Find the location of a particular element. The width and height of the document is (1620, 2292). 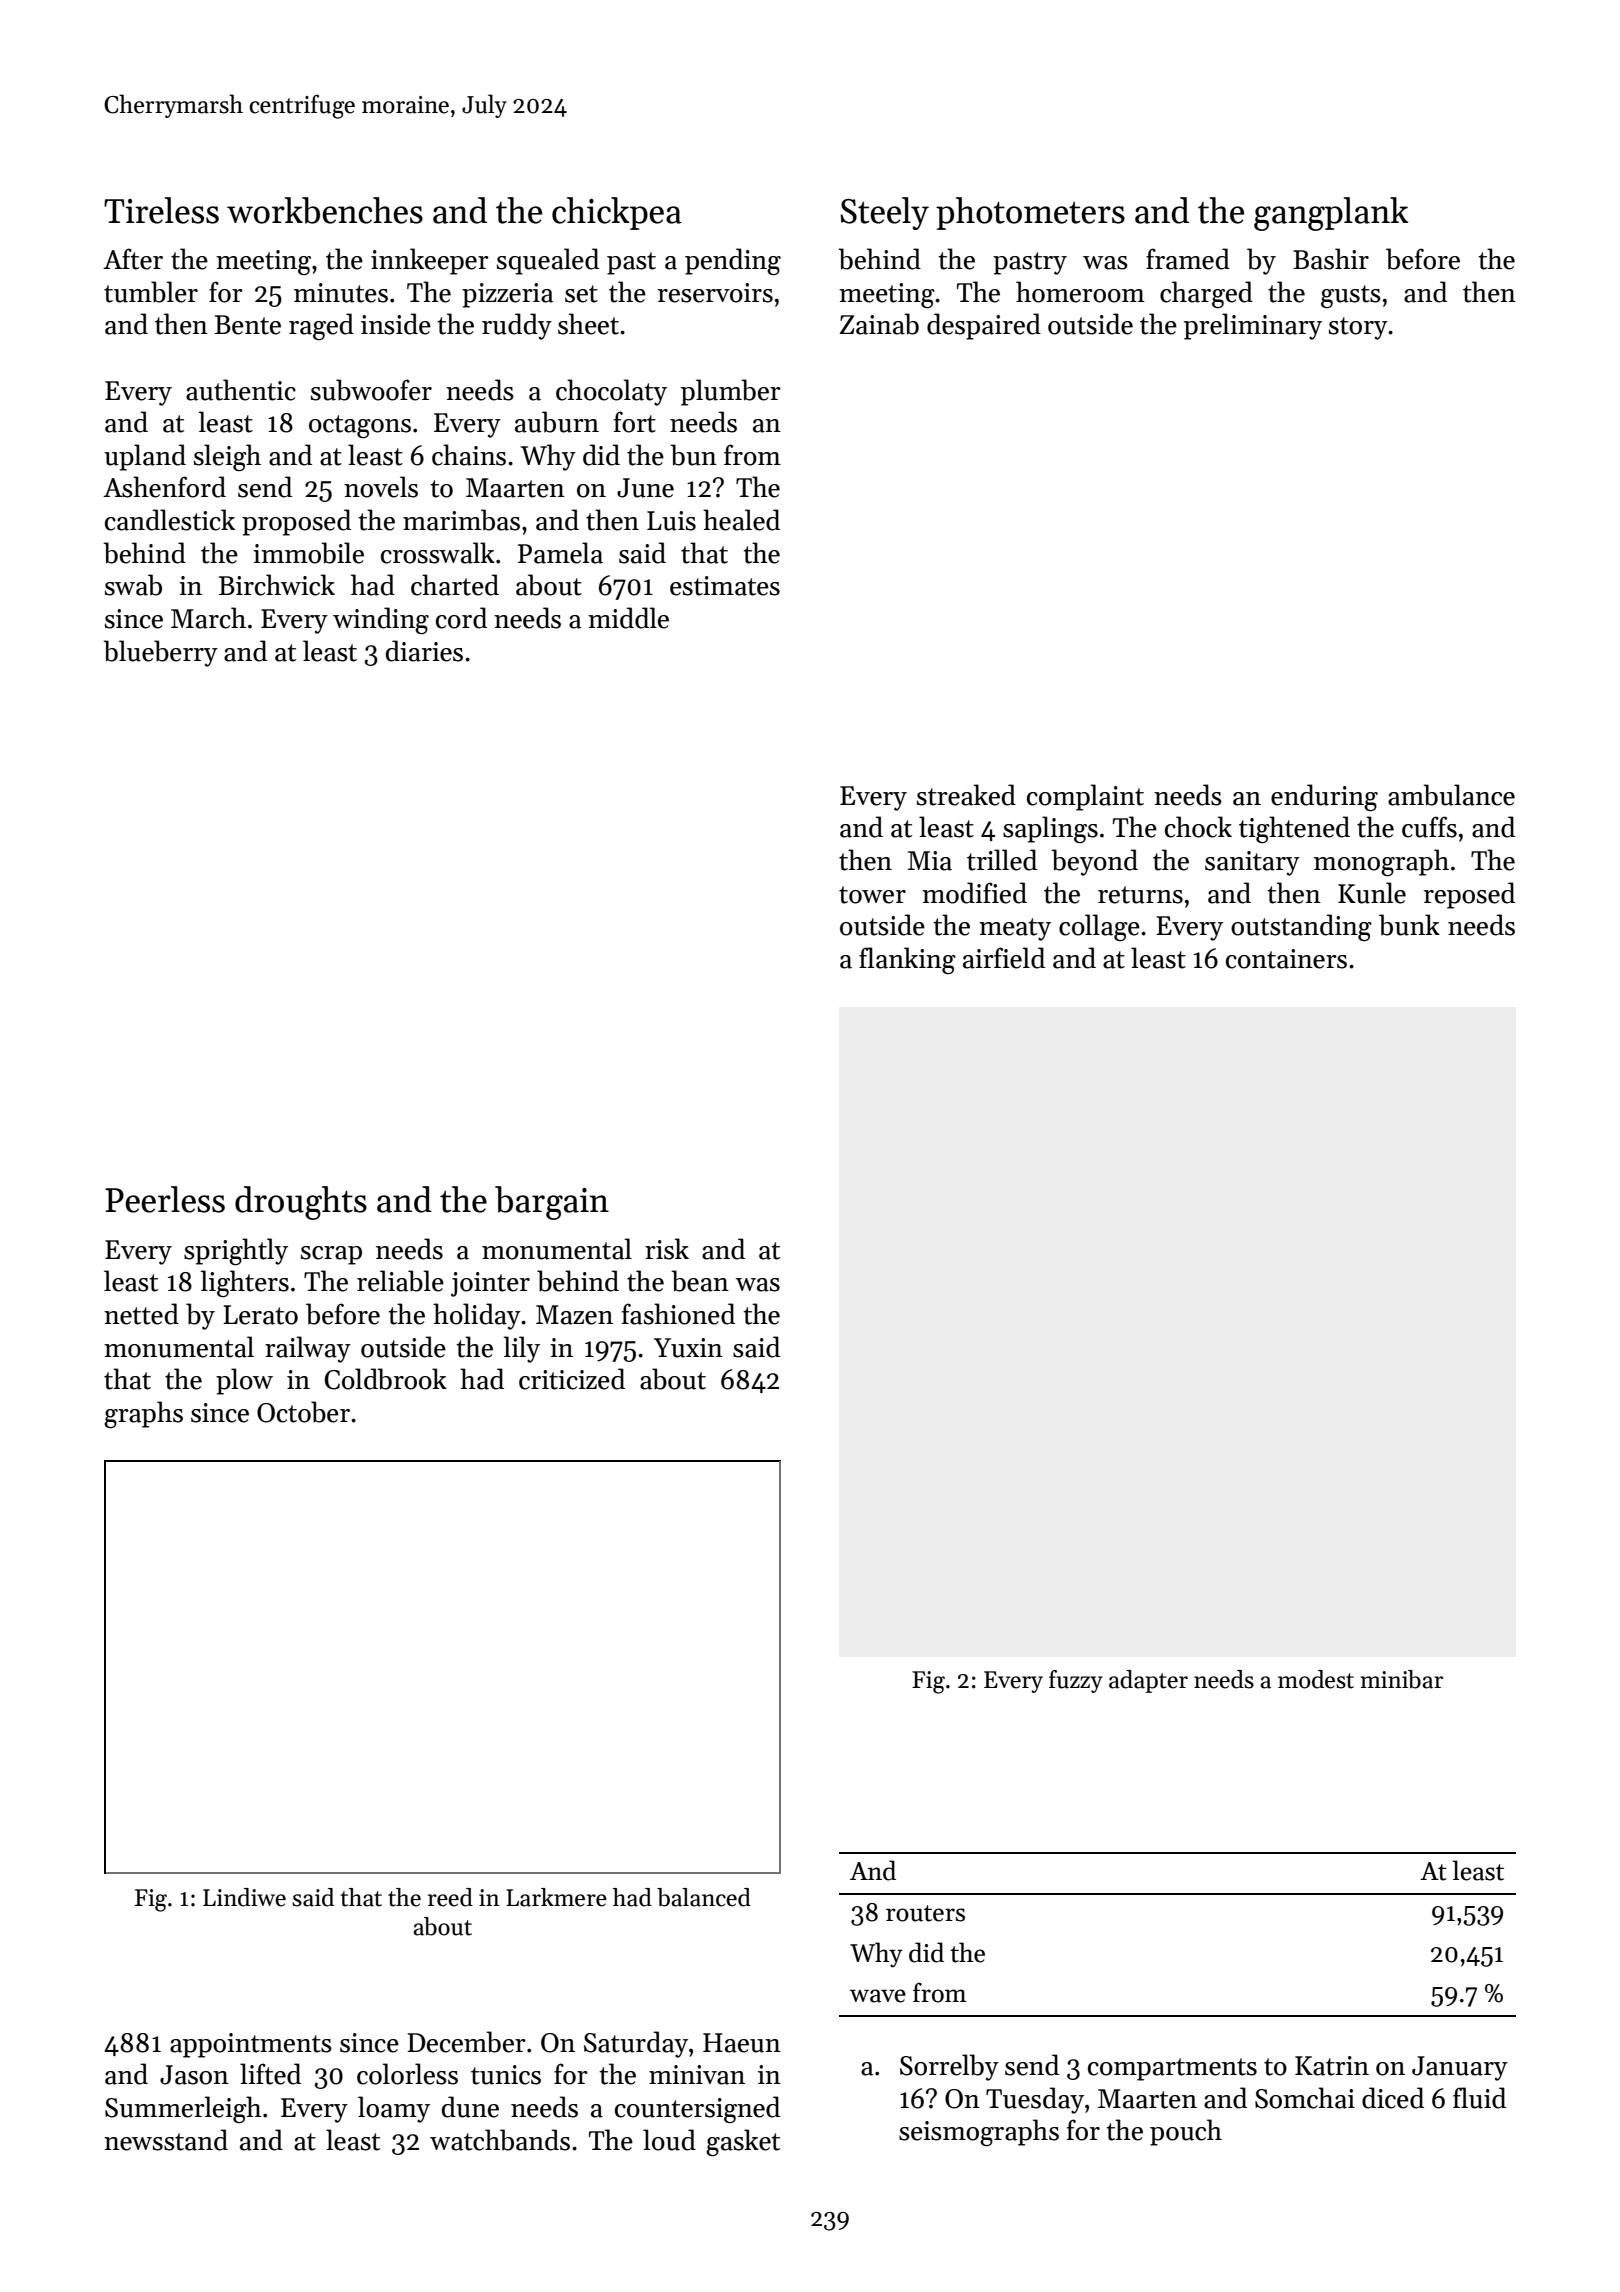

gasket is located at coordinates (743, 2142).
